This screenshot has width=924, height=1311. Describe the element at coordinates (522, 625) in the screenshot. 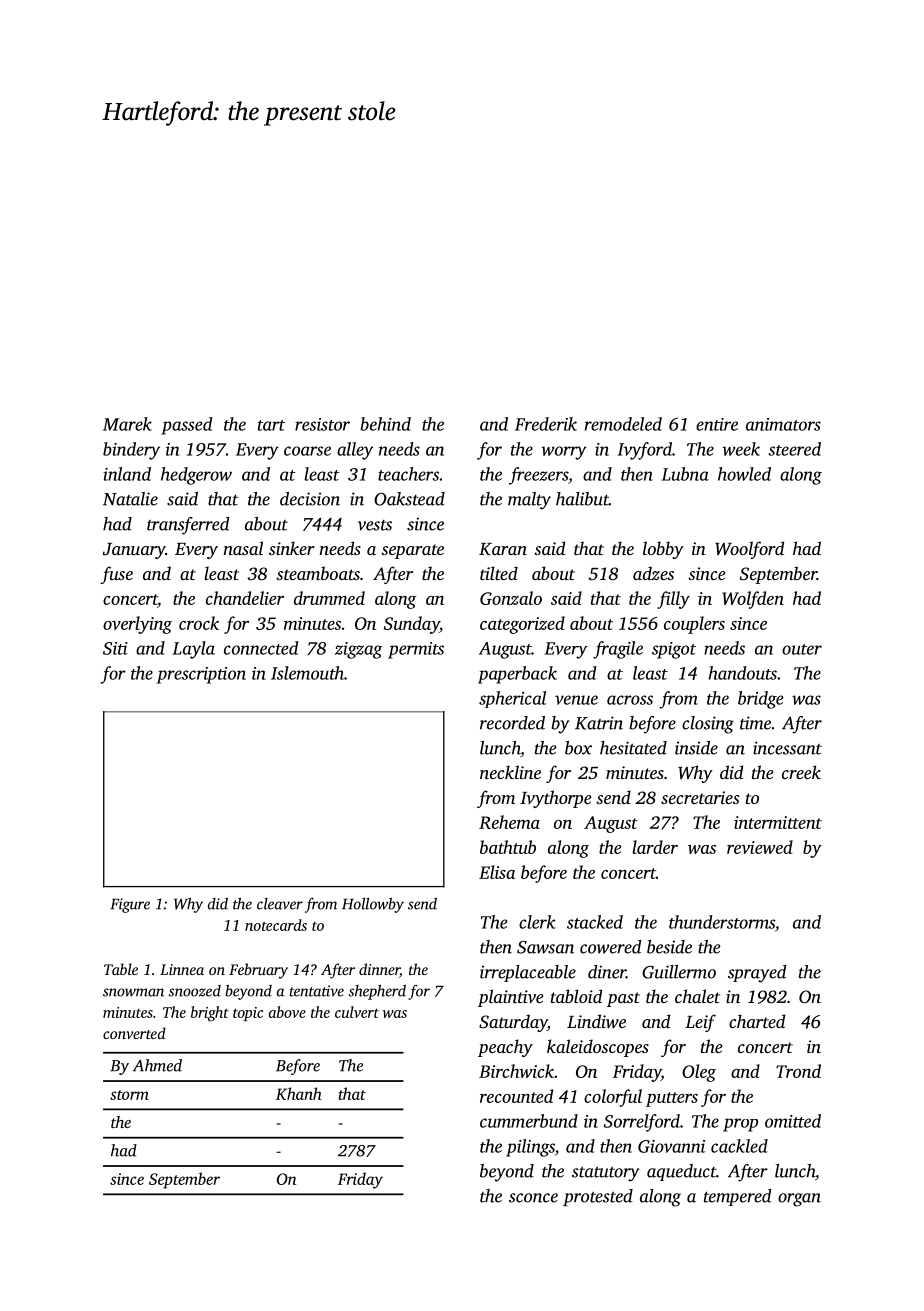

I see `categorized` at that location.
